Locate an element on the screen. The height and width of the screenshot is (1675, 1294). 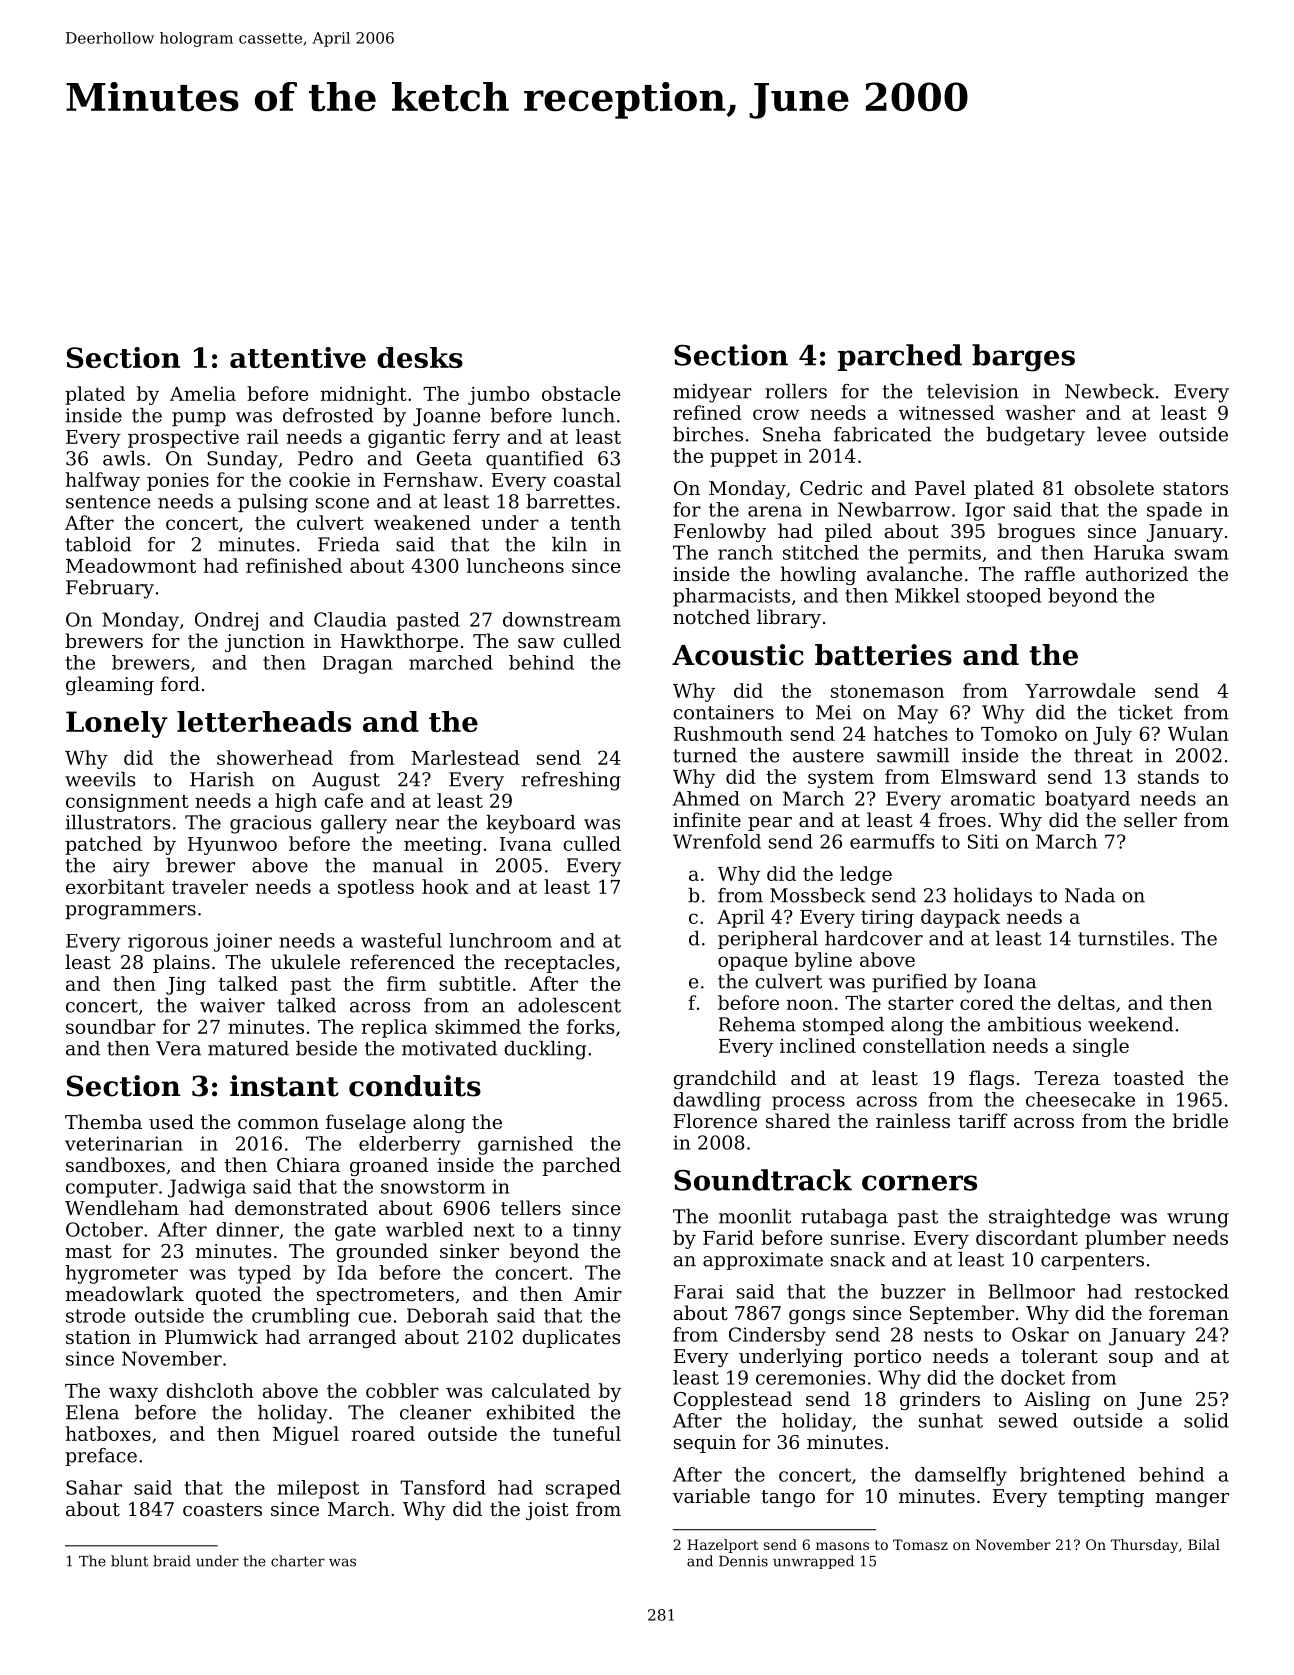
Mossbeck is located at coordinates (818, 895).
